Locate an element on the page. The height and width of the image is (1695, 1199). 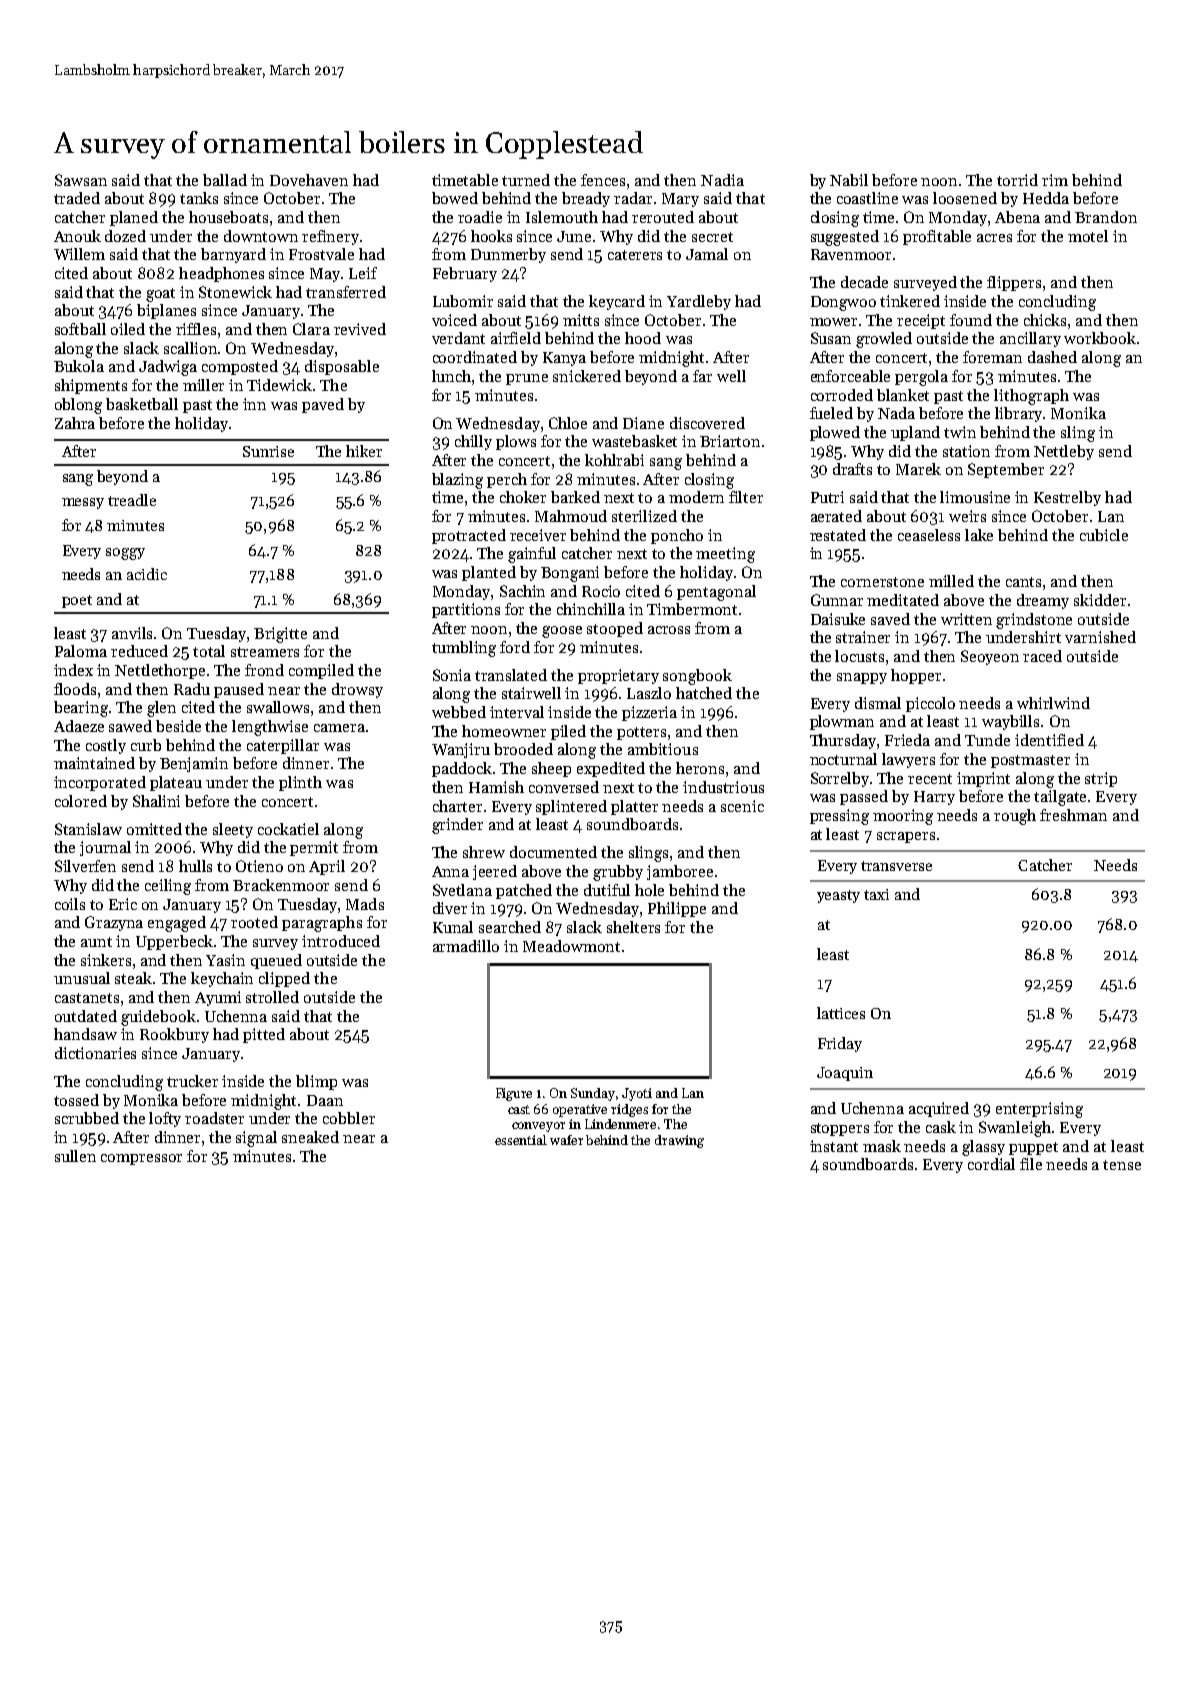
Brigitte is located at coordinates (280, 635).
